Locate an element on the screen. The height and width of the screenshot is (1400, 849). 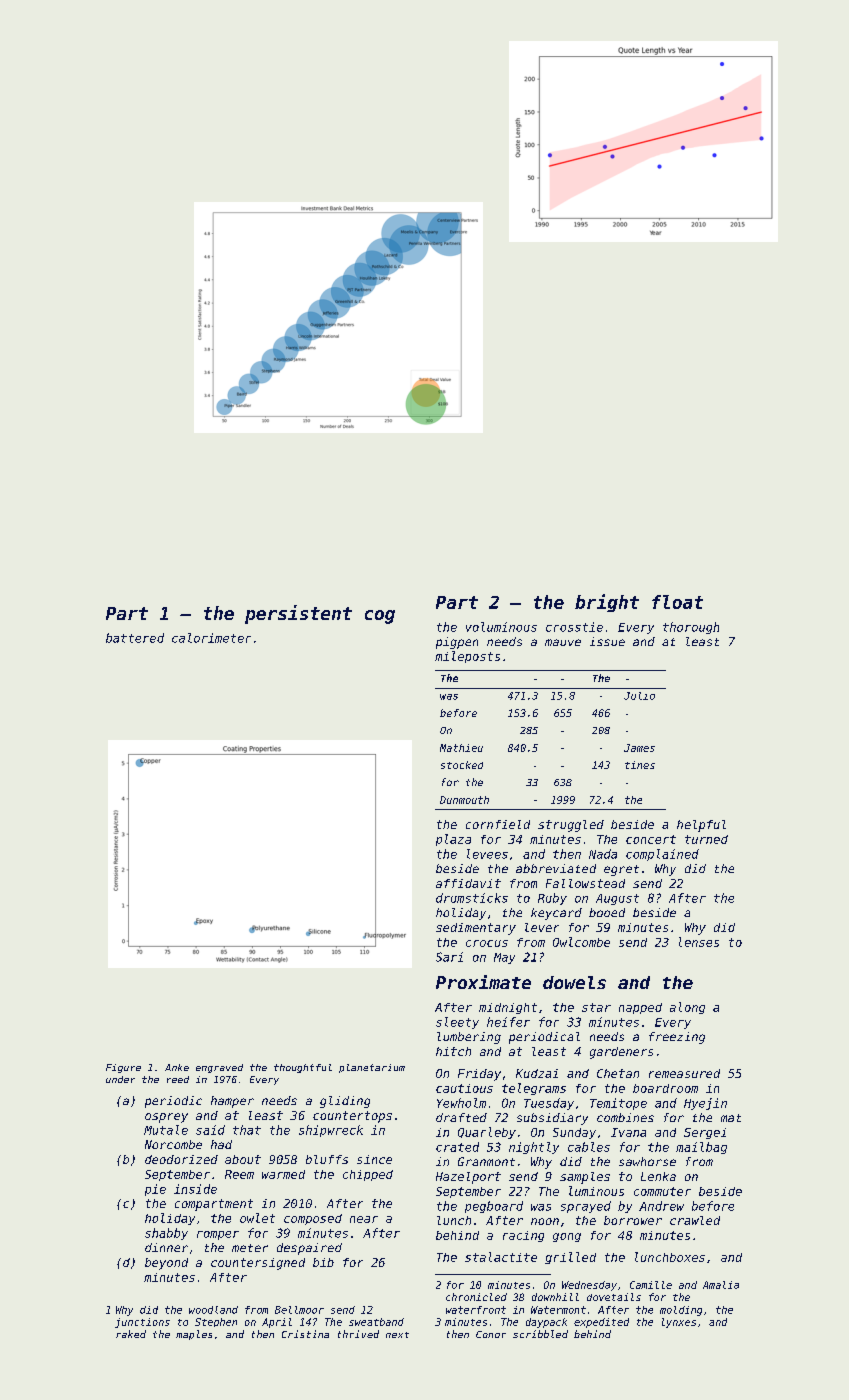
Owlcombe is located at coordinates (581, 942).
